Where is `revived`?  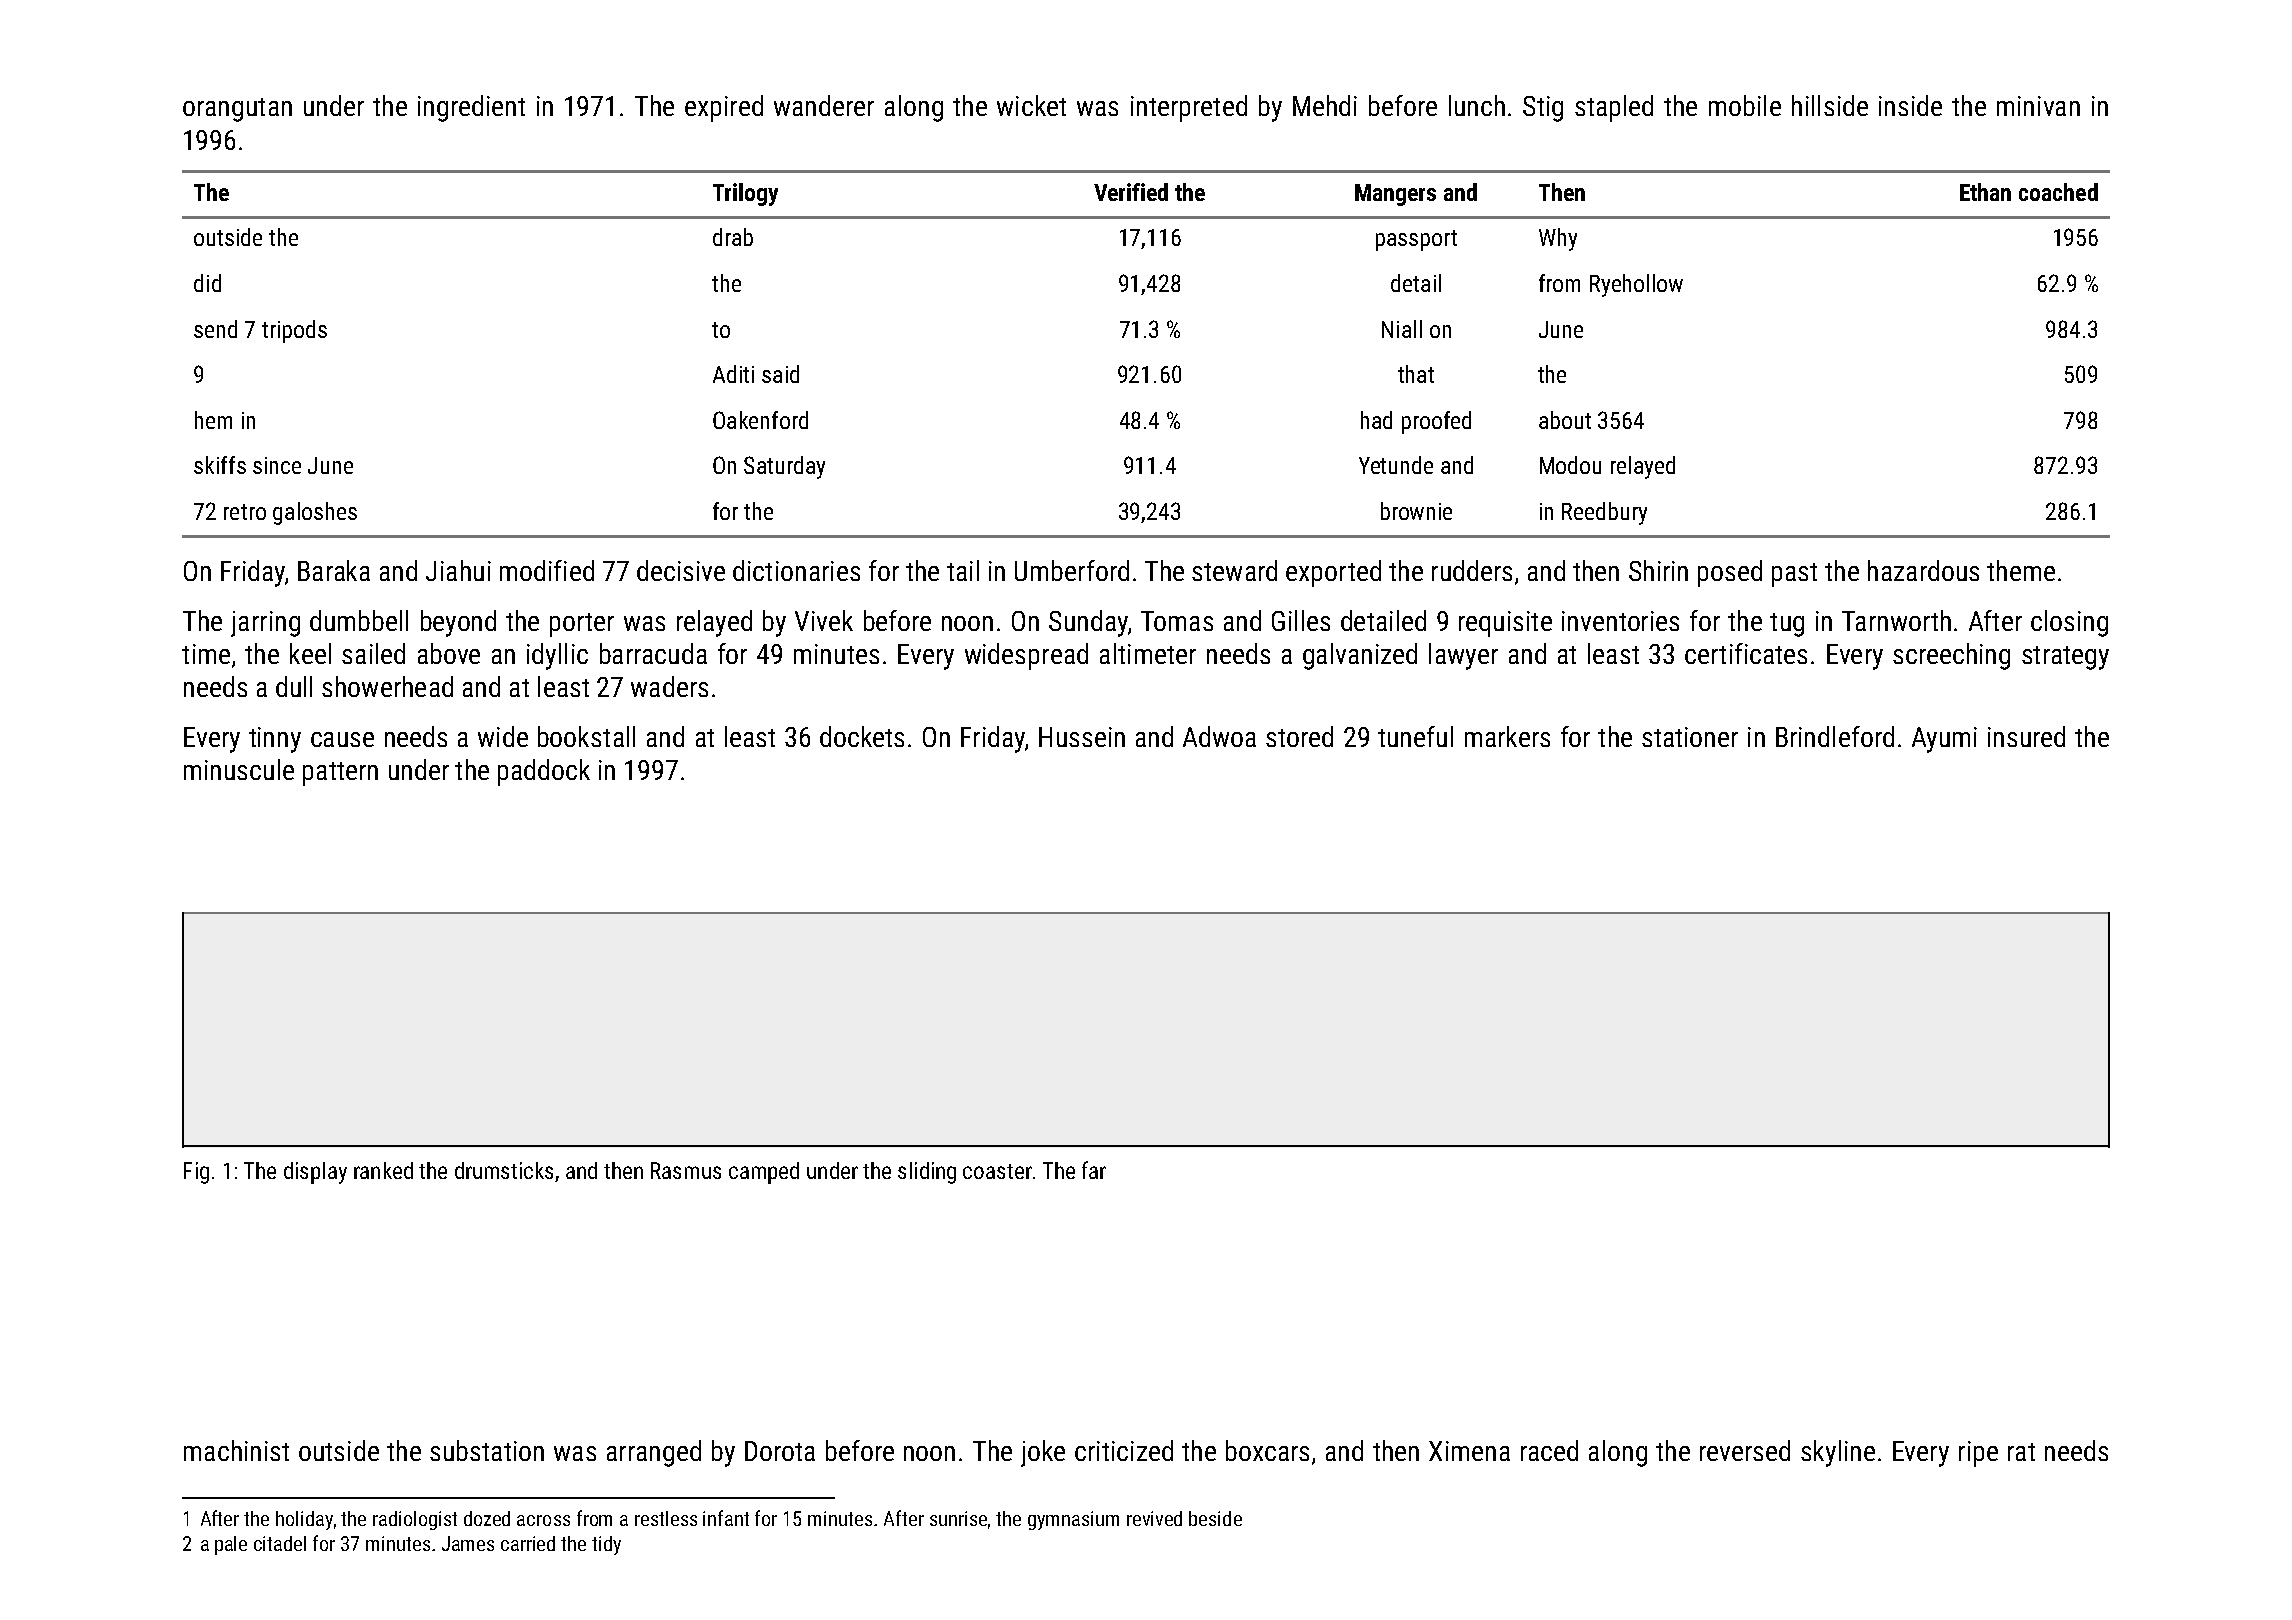
revived is located at coordinates (1154, 1518).
